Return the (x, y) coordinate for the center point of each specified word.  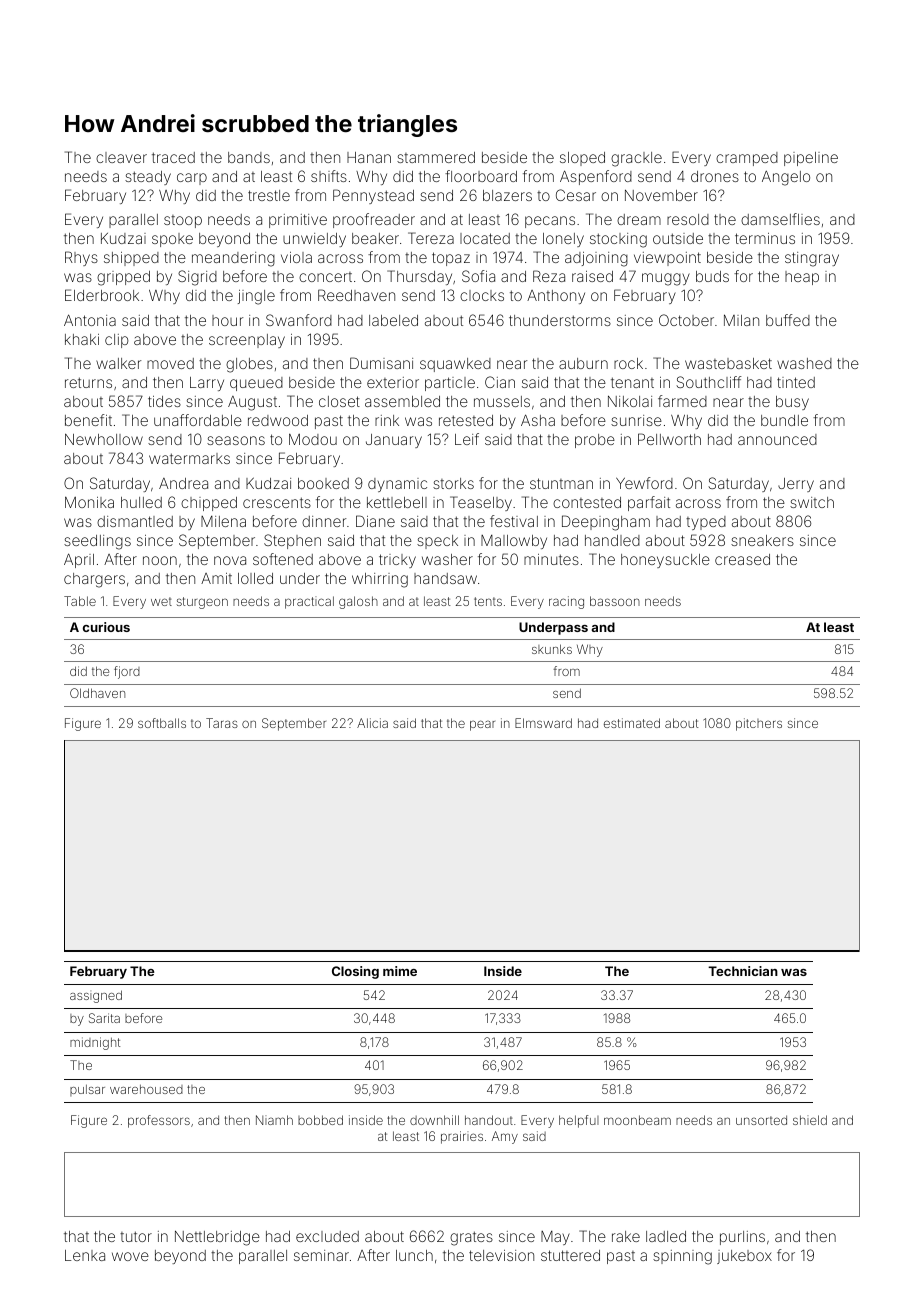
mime (400, 971)
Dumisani (381, 363)
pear (482, 725)
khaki (82, 339)
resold (688, 219)
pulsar (87, 1090)
